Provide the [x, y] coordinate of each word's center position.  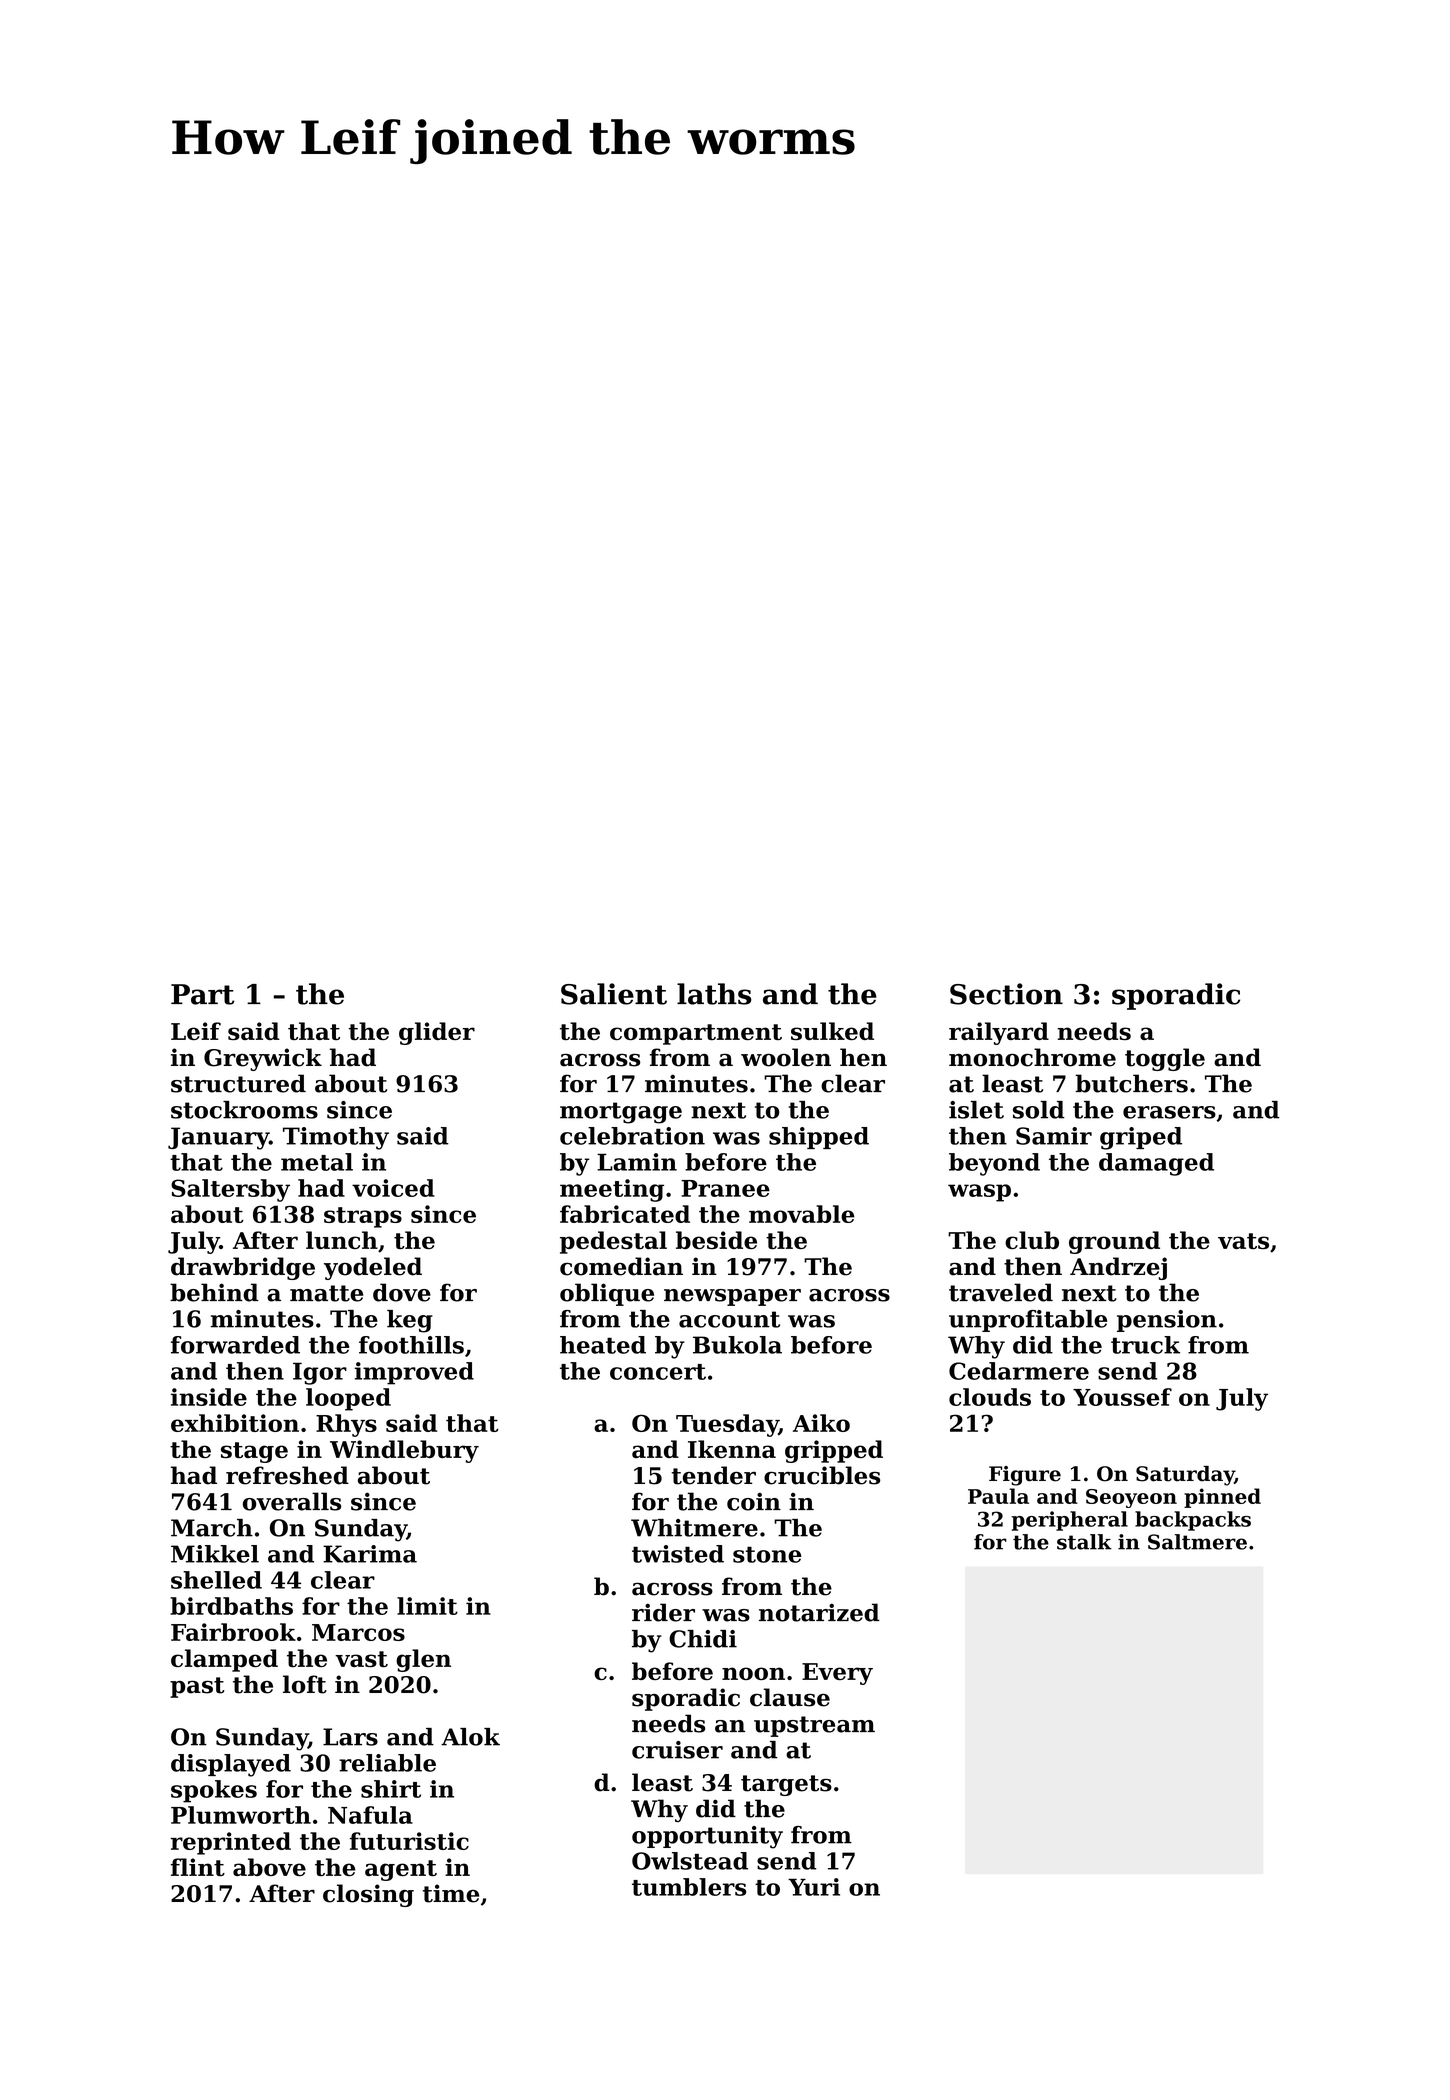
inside [209, 1397]
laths [714, 994]
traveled [1001, 1292]
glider [437, 1033]
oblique [607, 1294]
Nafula [370, 1815]
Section [1006, 994]
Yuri [814, 1887]
